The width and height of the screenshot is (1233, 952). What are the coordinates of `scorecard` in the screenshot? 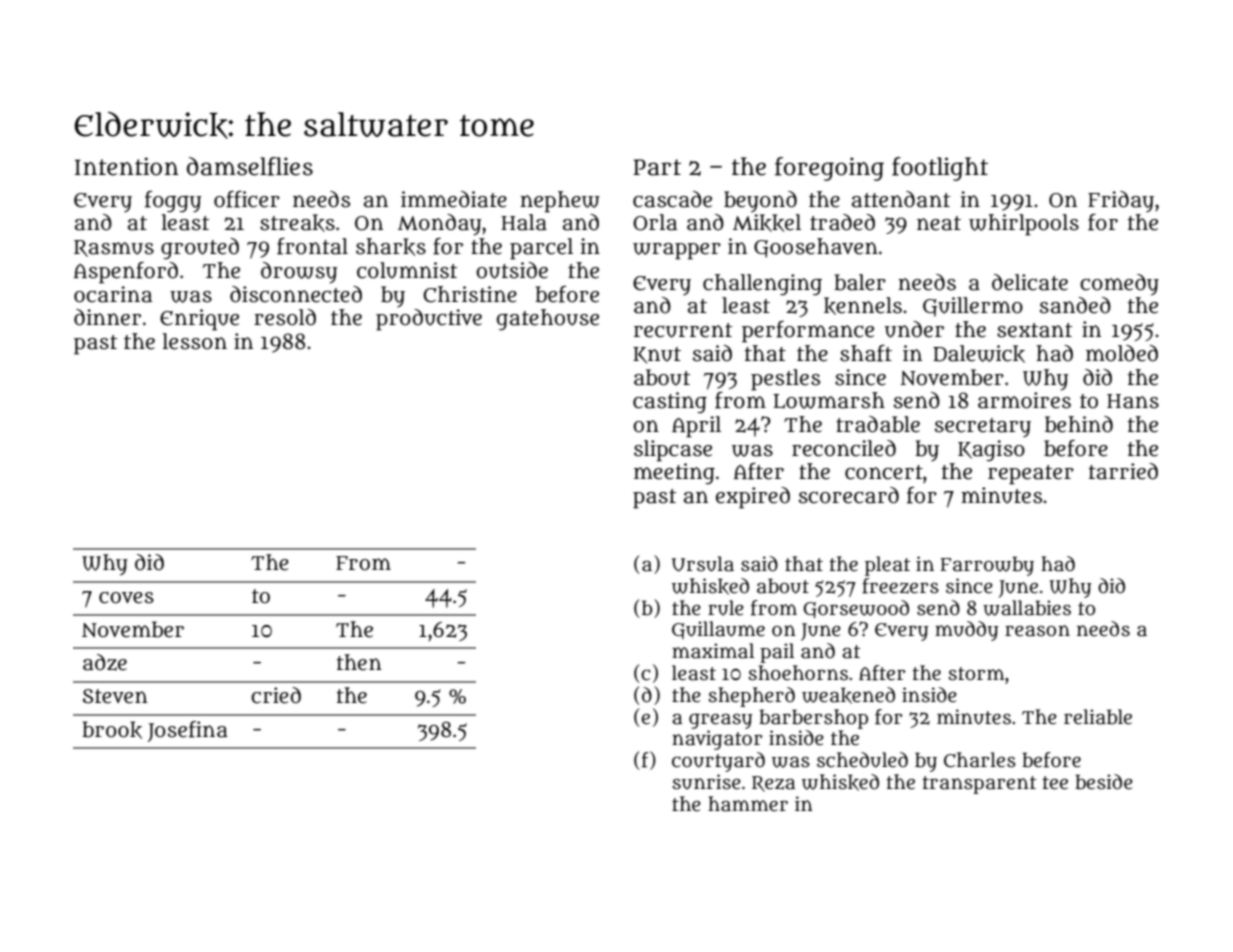 It's located at (849, 495).
